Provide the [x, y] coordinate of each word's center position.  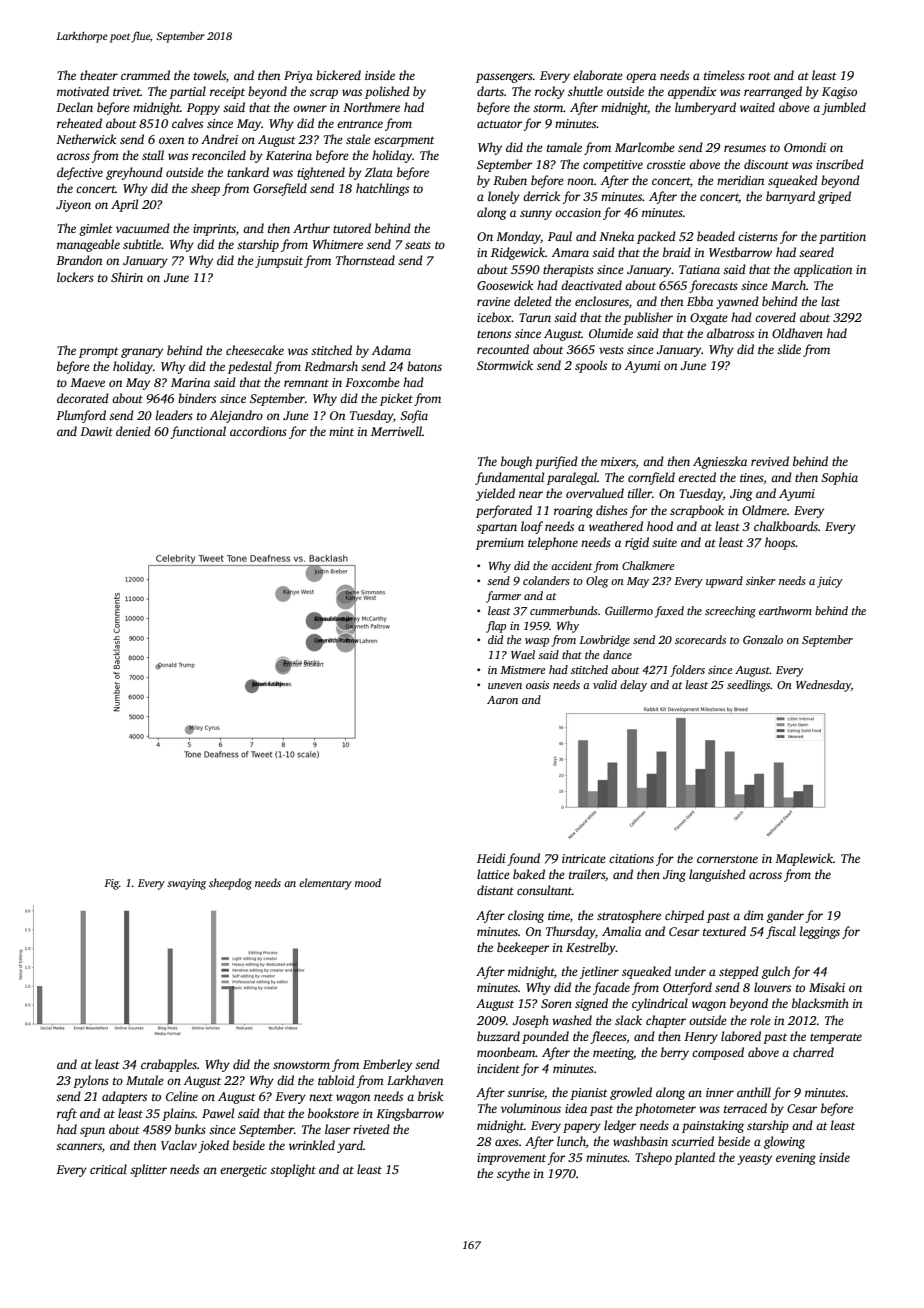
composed [718, 1053]
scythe [513, 1174]
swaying [186, 884]
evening [796, 1159]
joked [213, 1146]
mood [368, 882]
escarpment [404, 141]
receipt [227, 93]
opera [641, 78]
